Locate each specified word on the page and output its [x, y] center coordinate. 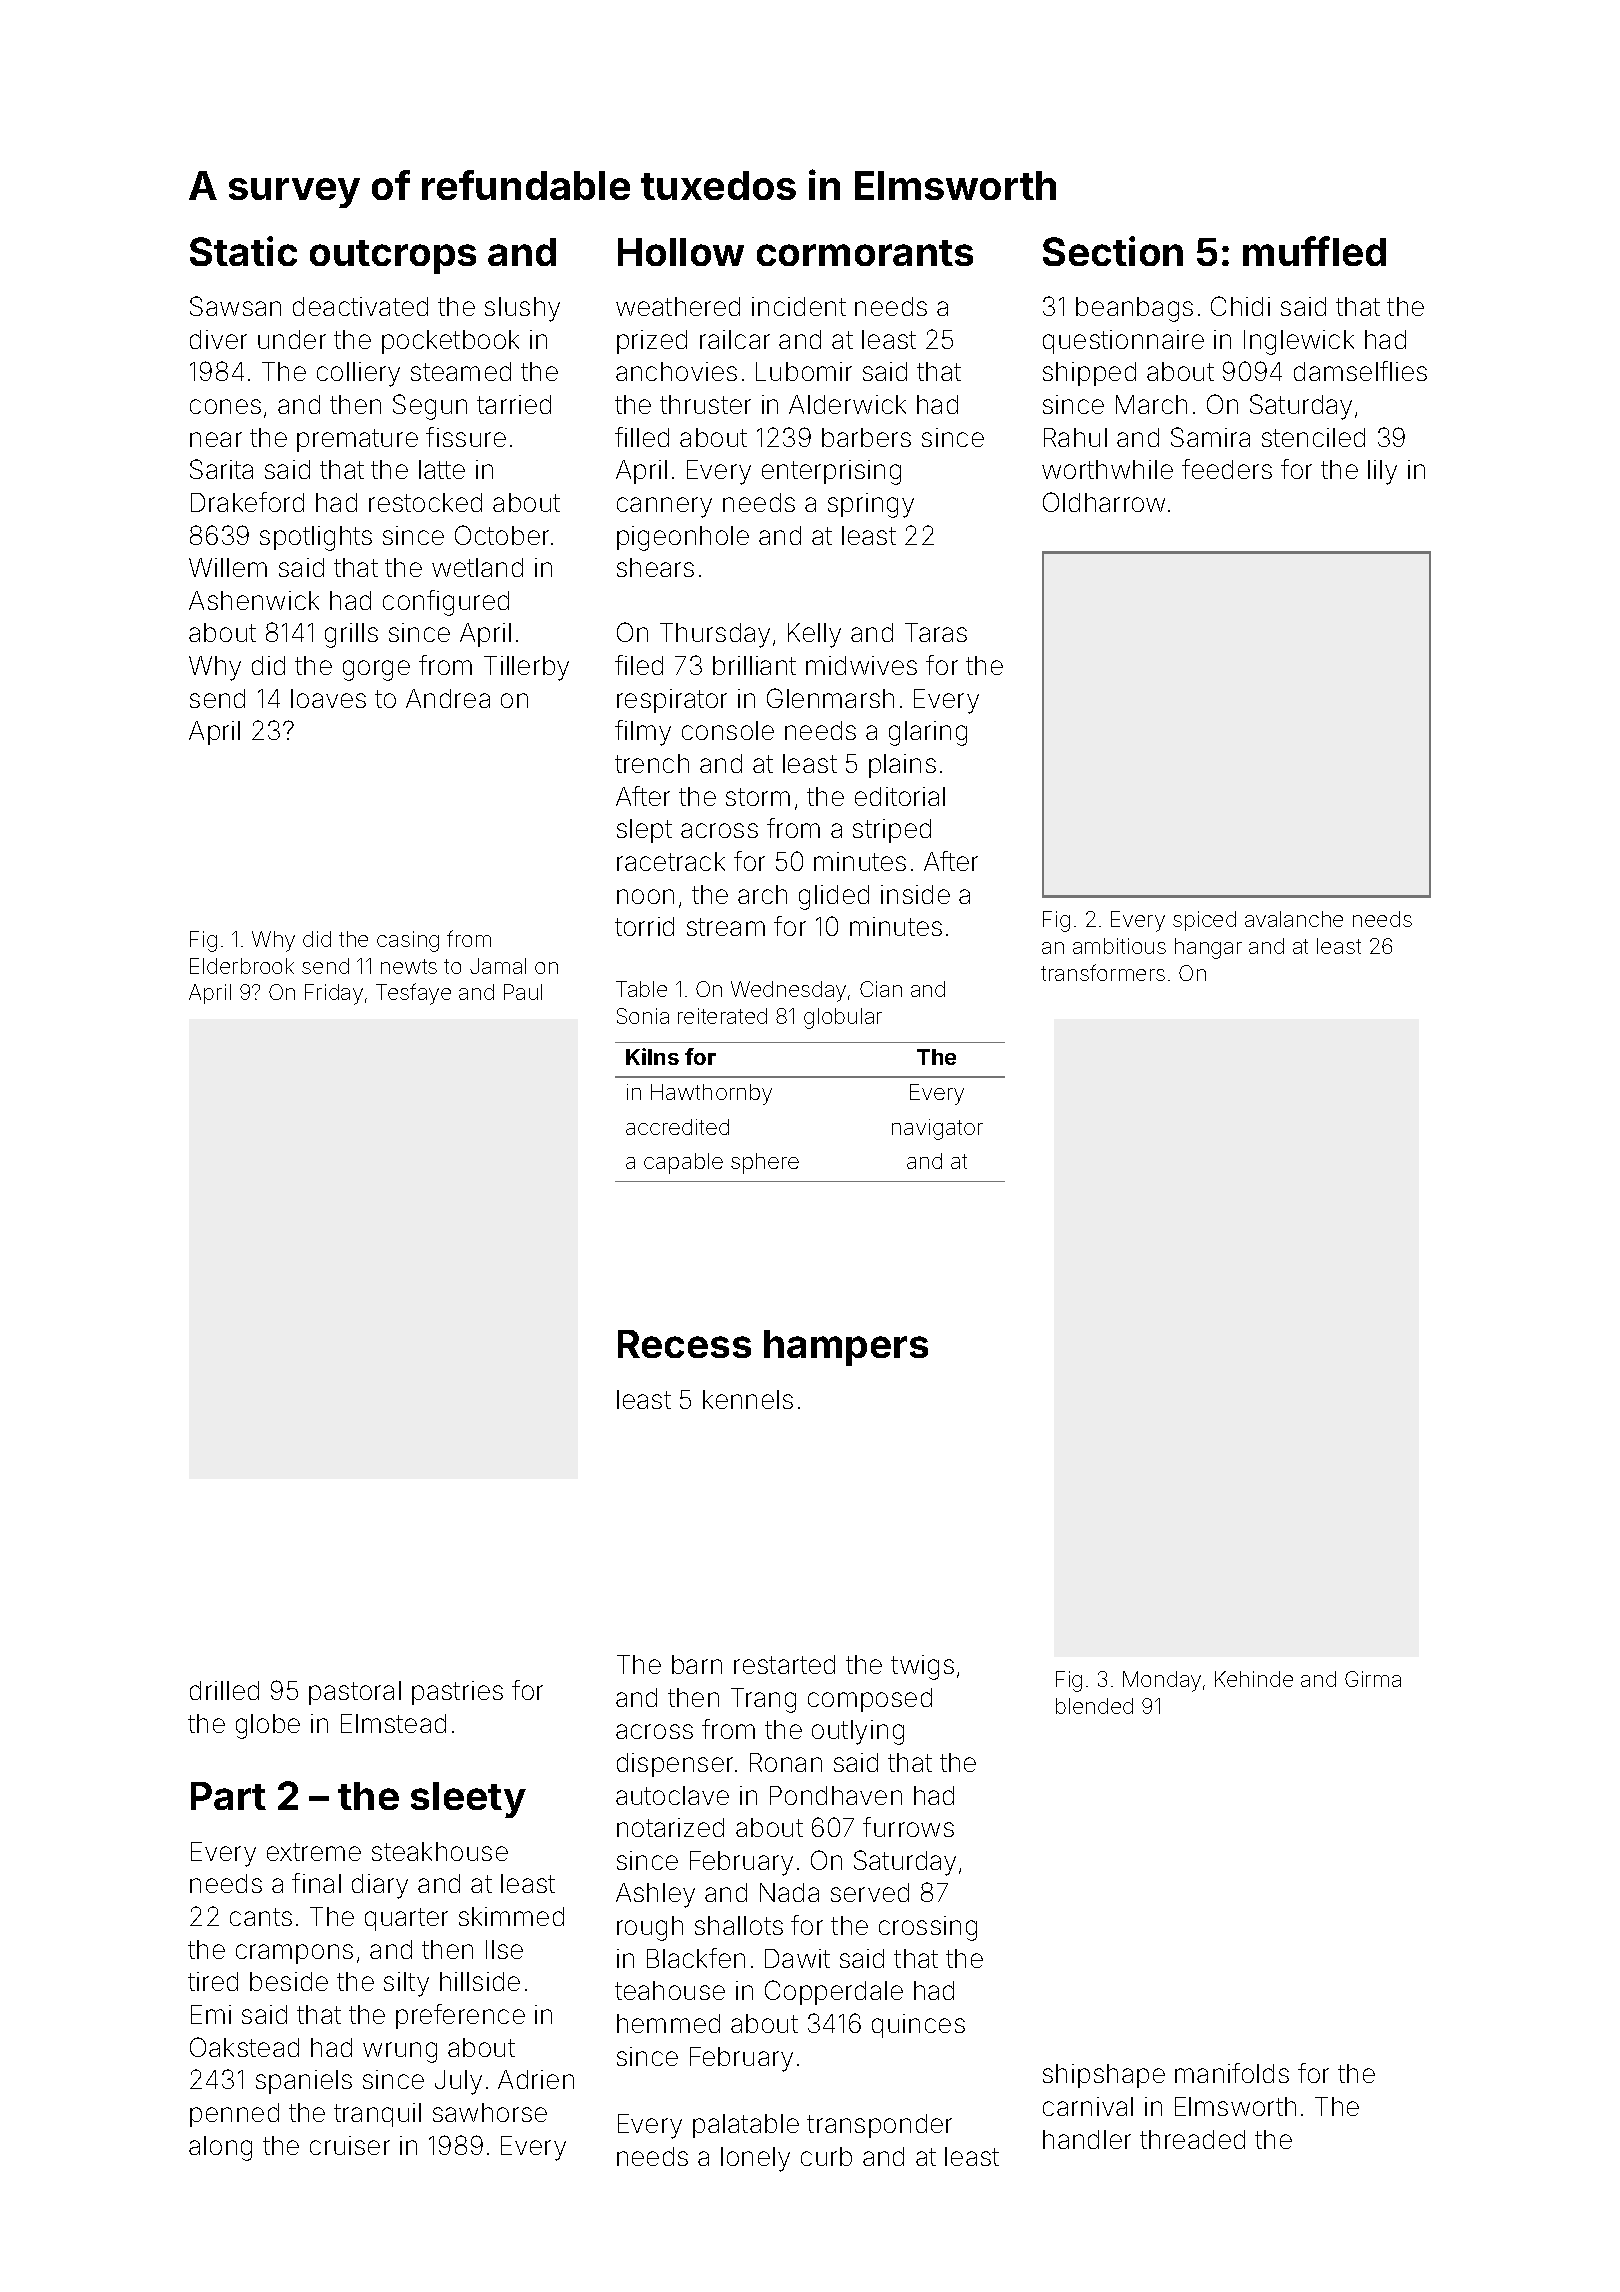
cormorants [865, 253]
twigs [922, 1667]
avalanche [1294, 919]
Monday [1162, 1681]
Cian [881, 989]
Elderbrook [242, 966]
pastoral [355, 1693]
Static [243, 251]
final [316, 1883]
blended [1094, 1706]
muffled [1314, 251]
